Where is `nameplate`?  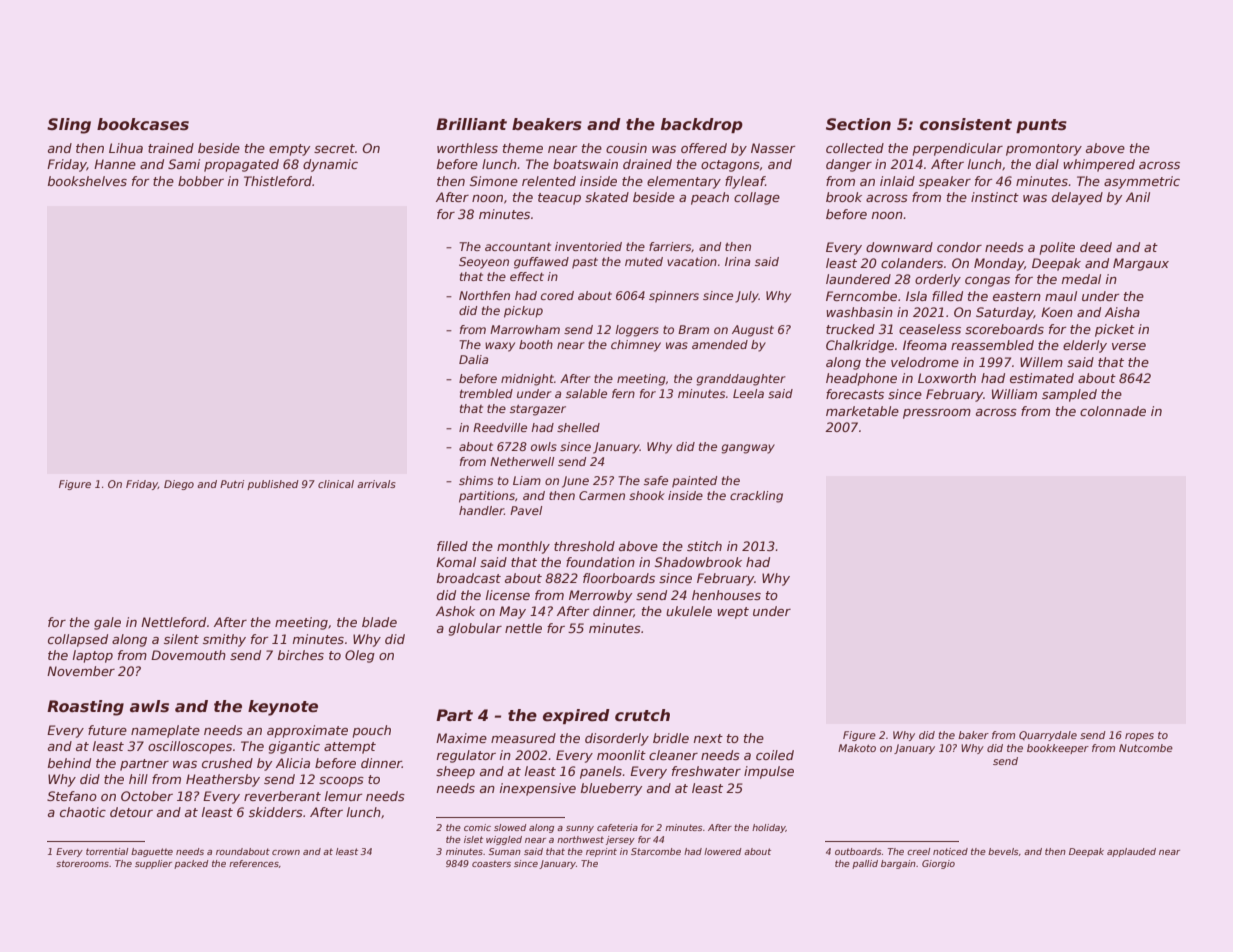 nameplate is located at coordinates (165, 731).
